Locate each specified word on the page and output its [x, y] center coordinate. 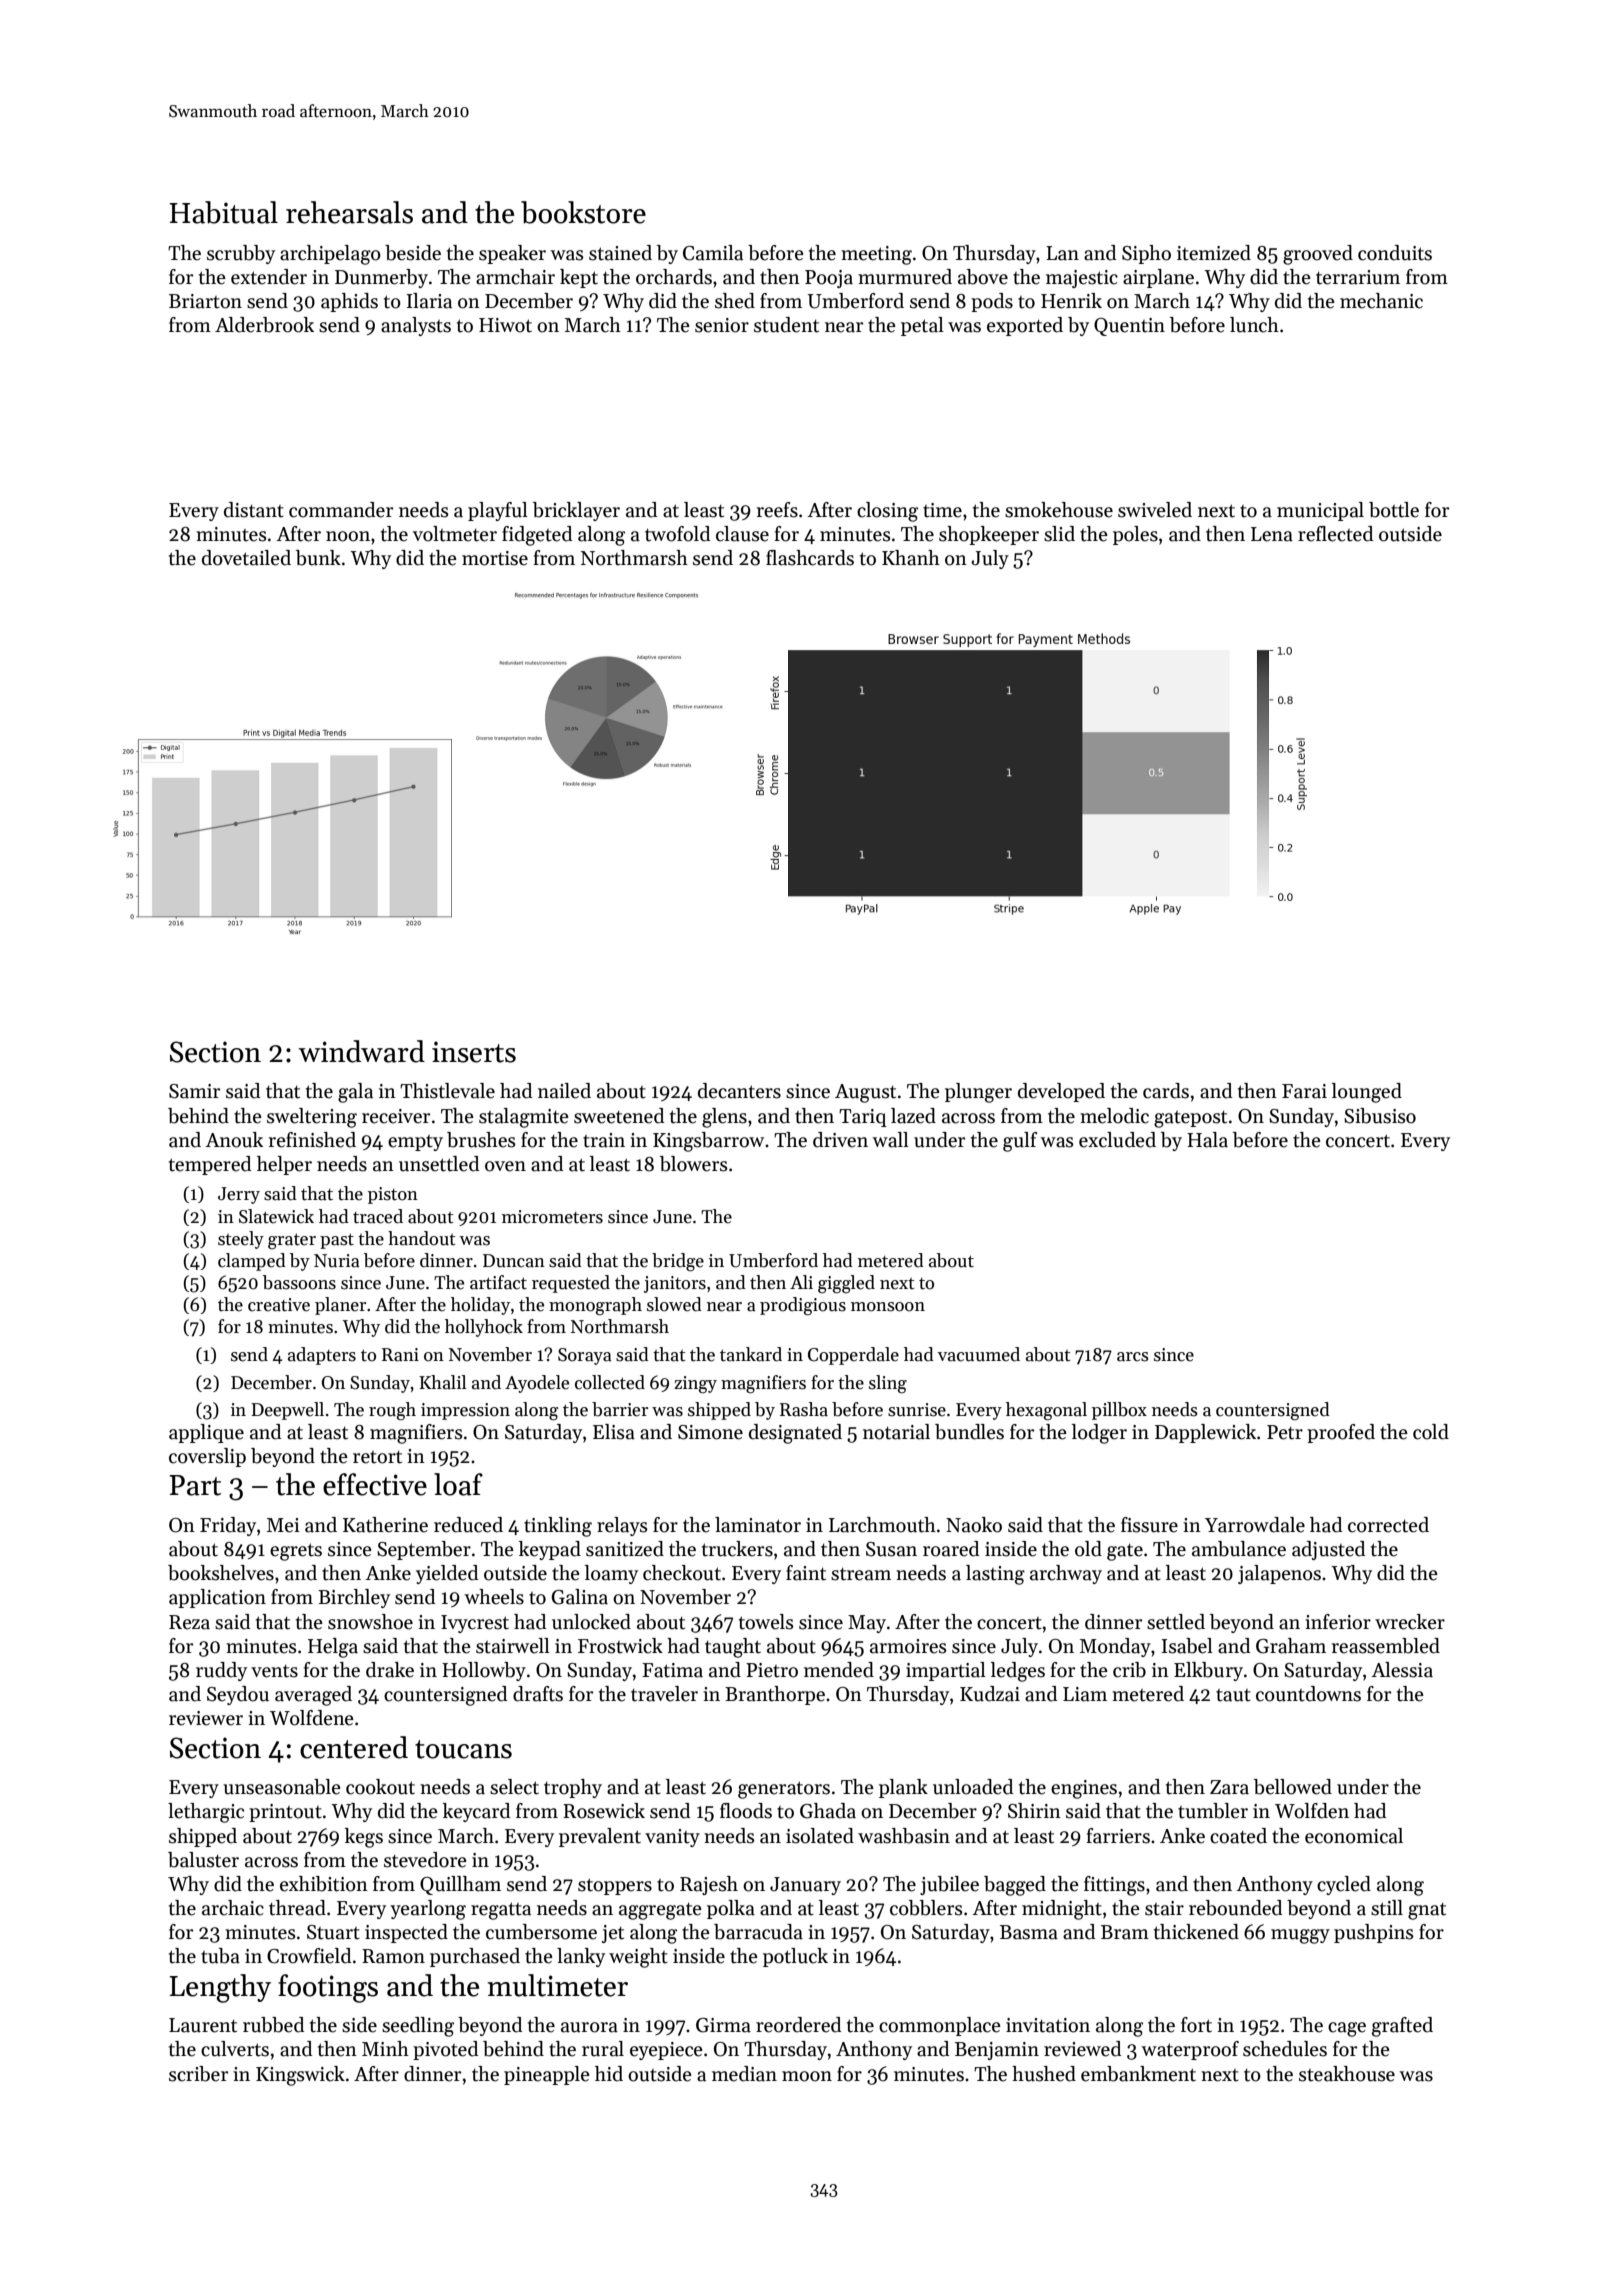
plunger [978, 1093]
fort [1196, 2025]
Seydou [238, 1695]
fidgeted [537, 536]
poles [1135, 535]
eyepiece [666, 2051]
